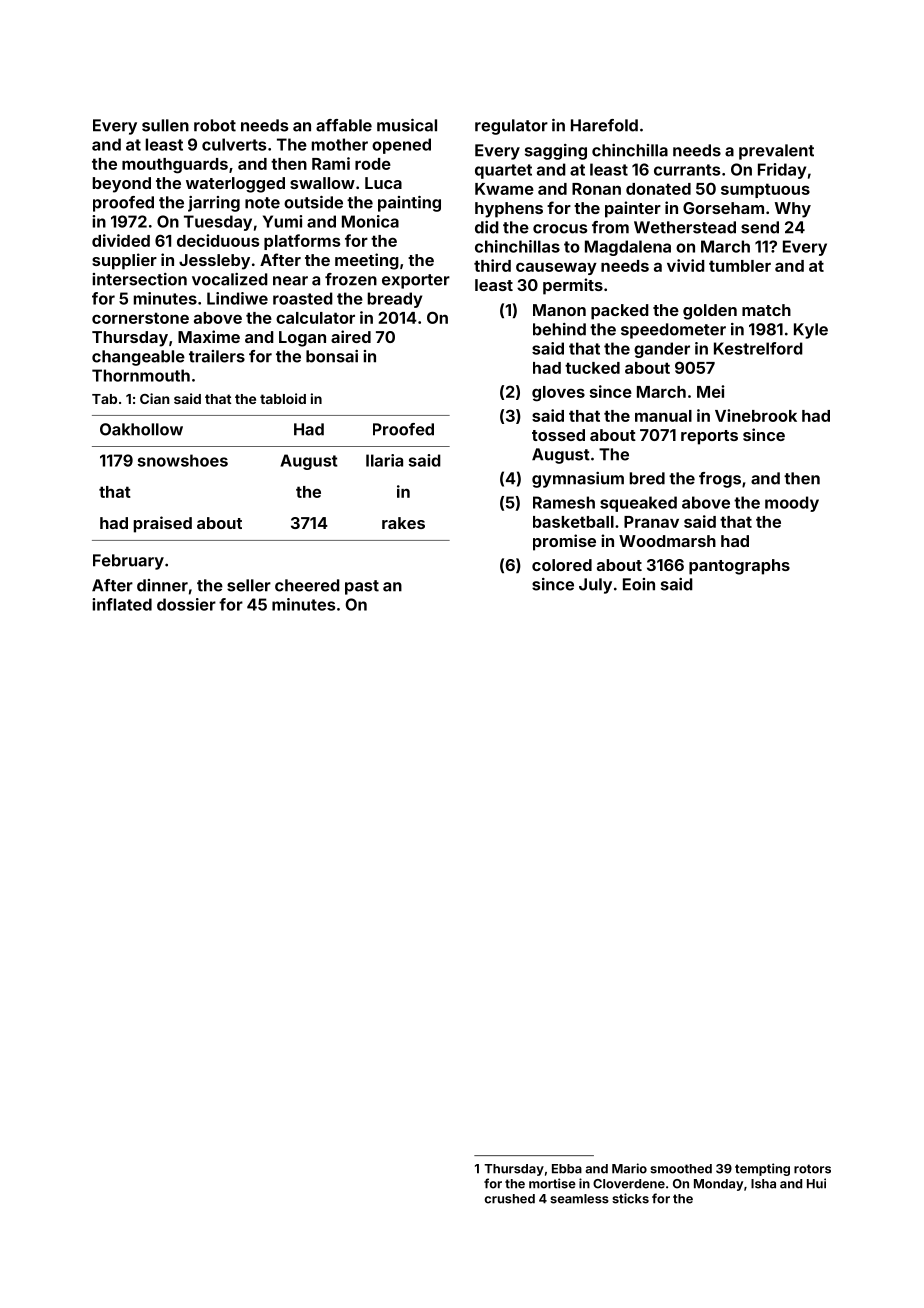 This screenshot has width=924, height=1308. What do you see at coordinates (628, 248) in the screenshot?
I see `Magdalena` at bounding box center [628, 248].
